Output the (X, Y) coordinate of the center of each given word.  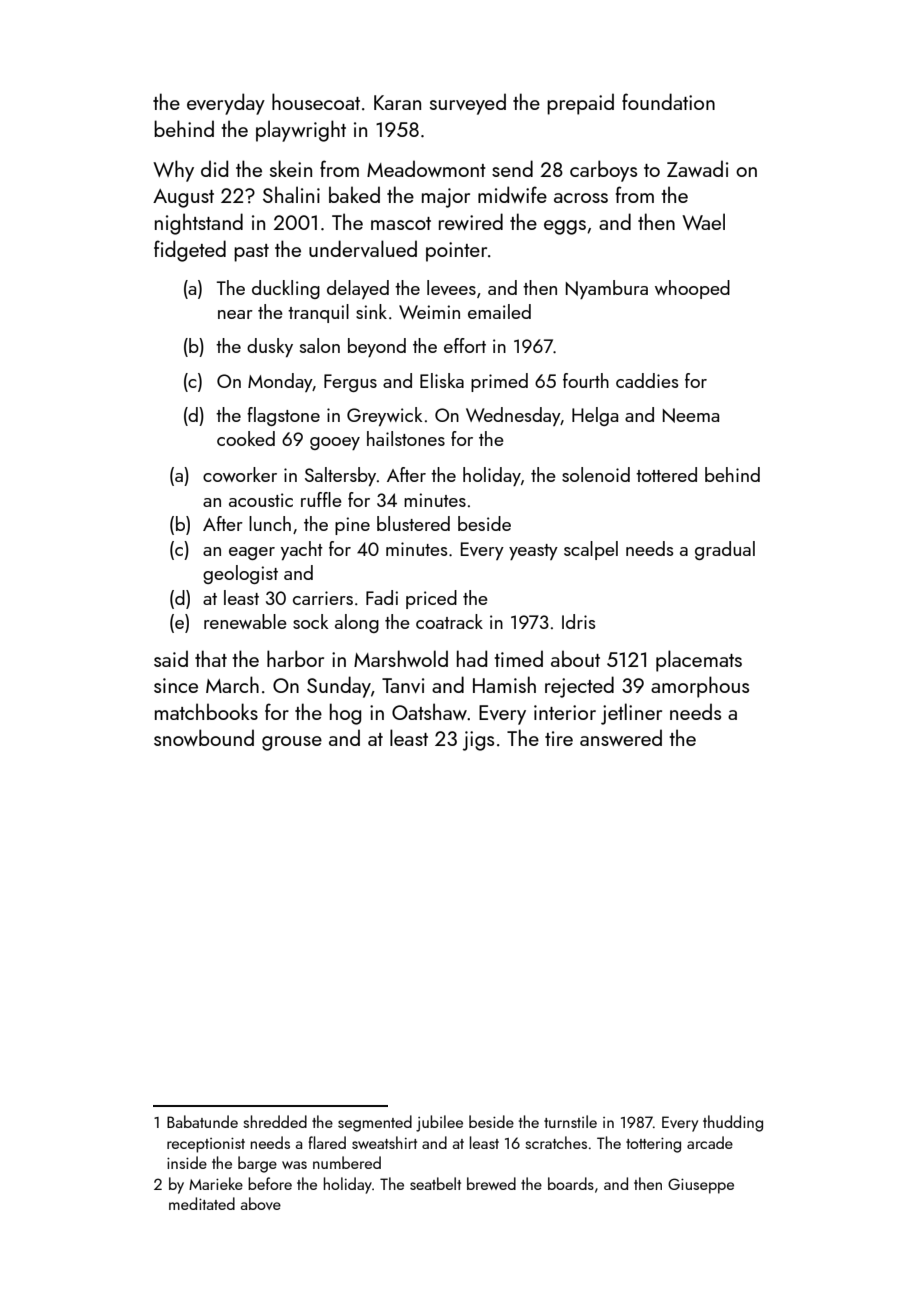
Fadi (382, 597)
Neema (691, 415)
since (176, 685)
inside (187, 1162)
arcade (710, 1142)
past (251, 253)
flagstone (283, 416)
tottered (666, 474)
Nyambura (607, 289)
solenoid (596, 474)
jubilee (439, 1123)
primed (499, 382)
